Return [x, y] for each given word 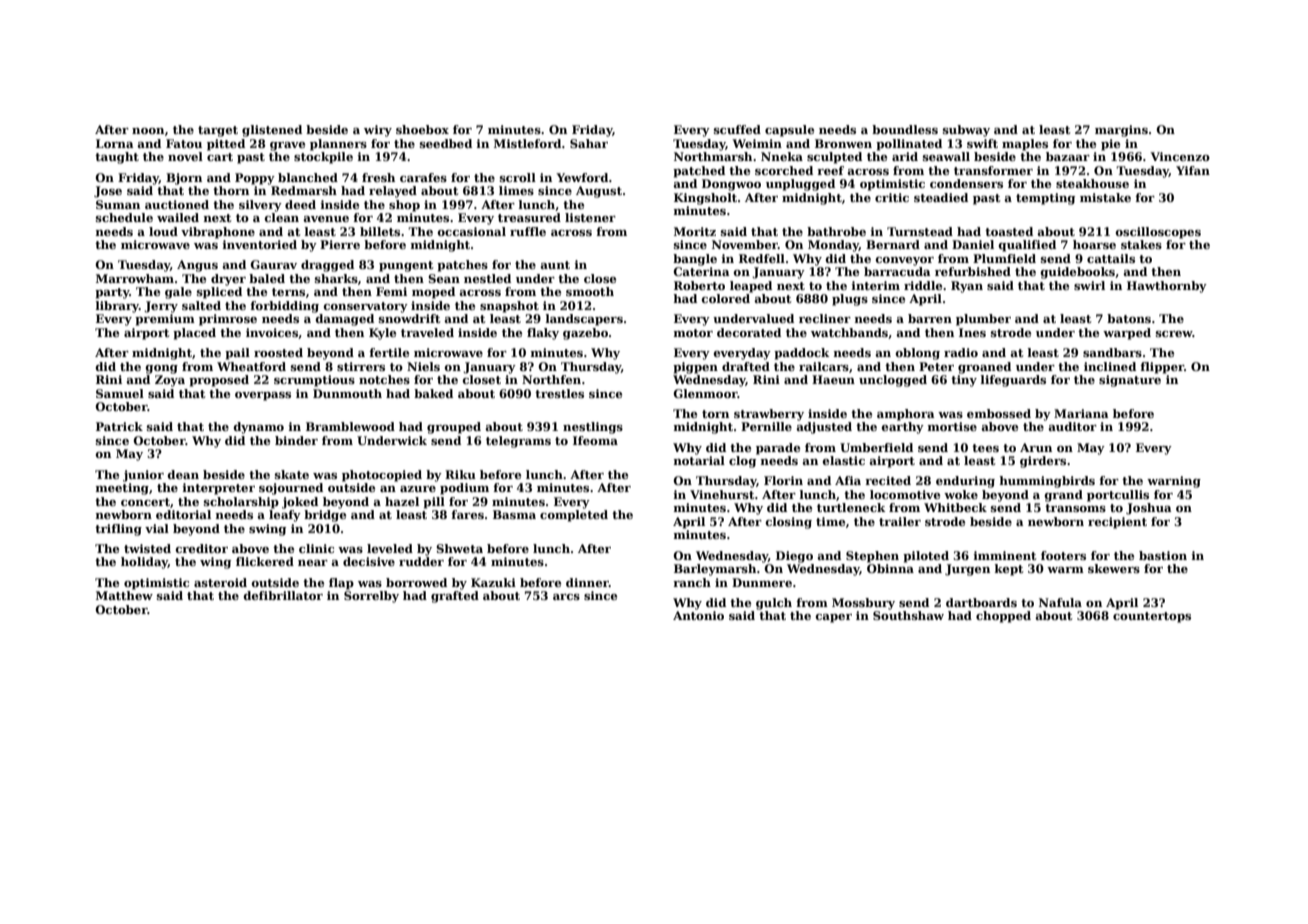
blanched [308, 177]
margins [1121, 131]
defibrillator [283, 595]
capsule [789, 131]
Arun [1036, 447]
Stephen [872, 557]
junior [143, 476]
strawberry [769, 415]
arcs [566, 597]
